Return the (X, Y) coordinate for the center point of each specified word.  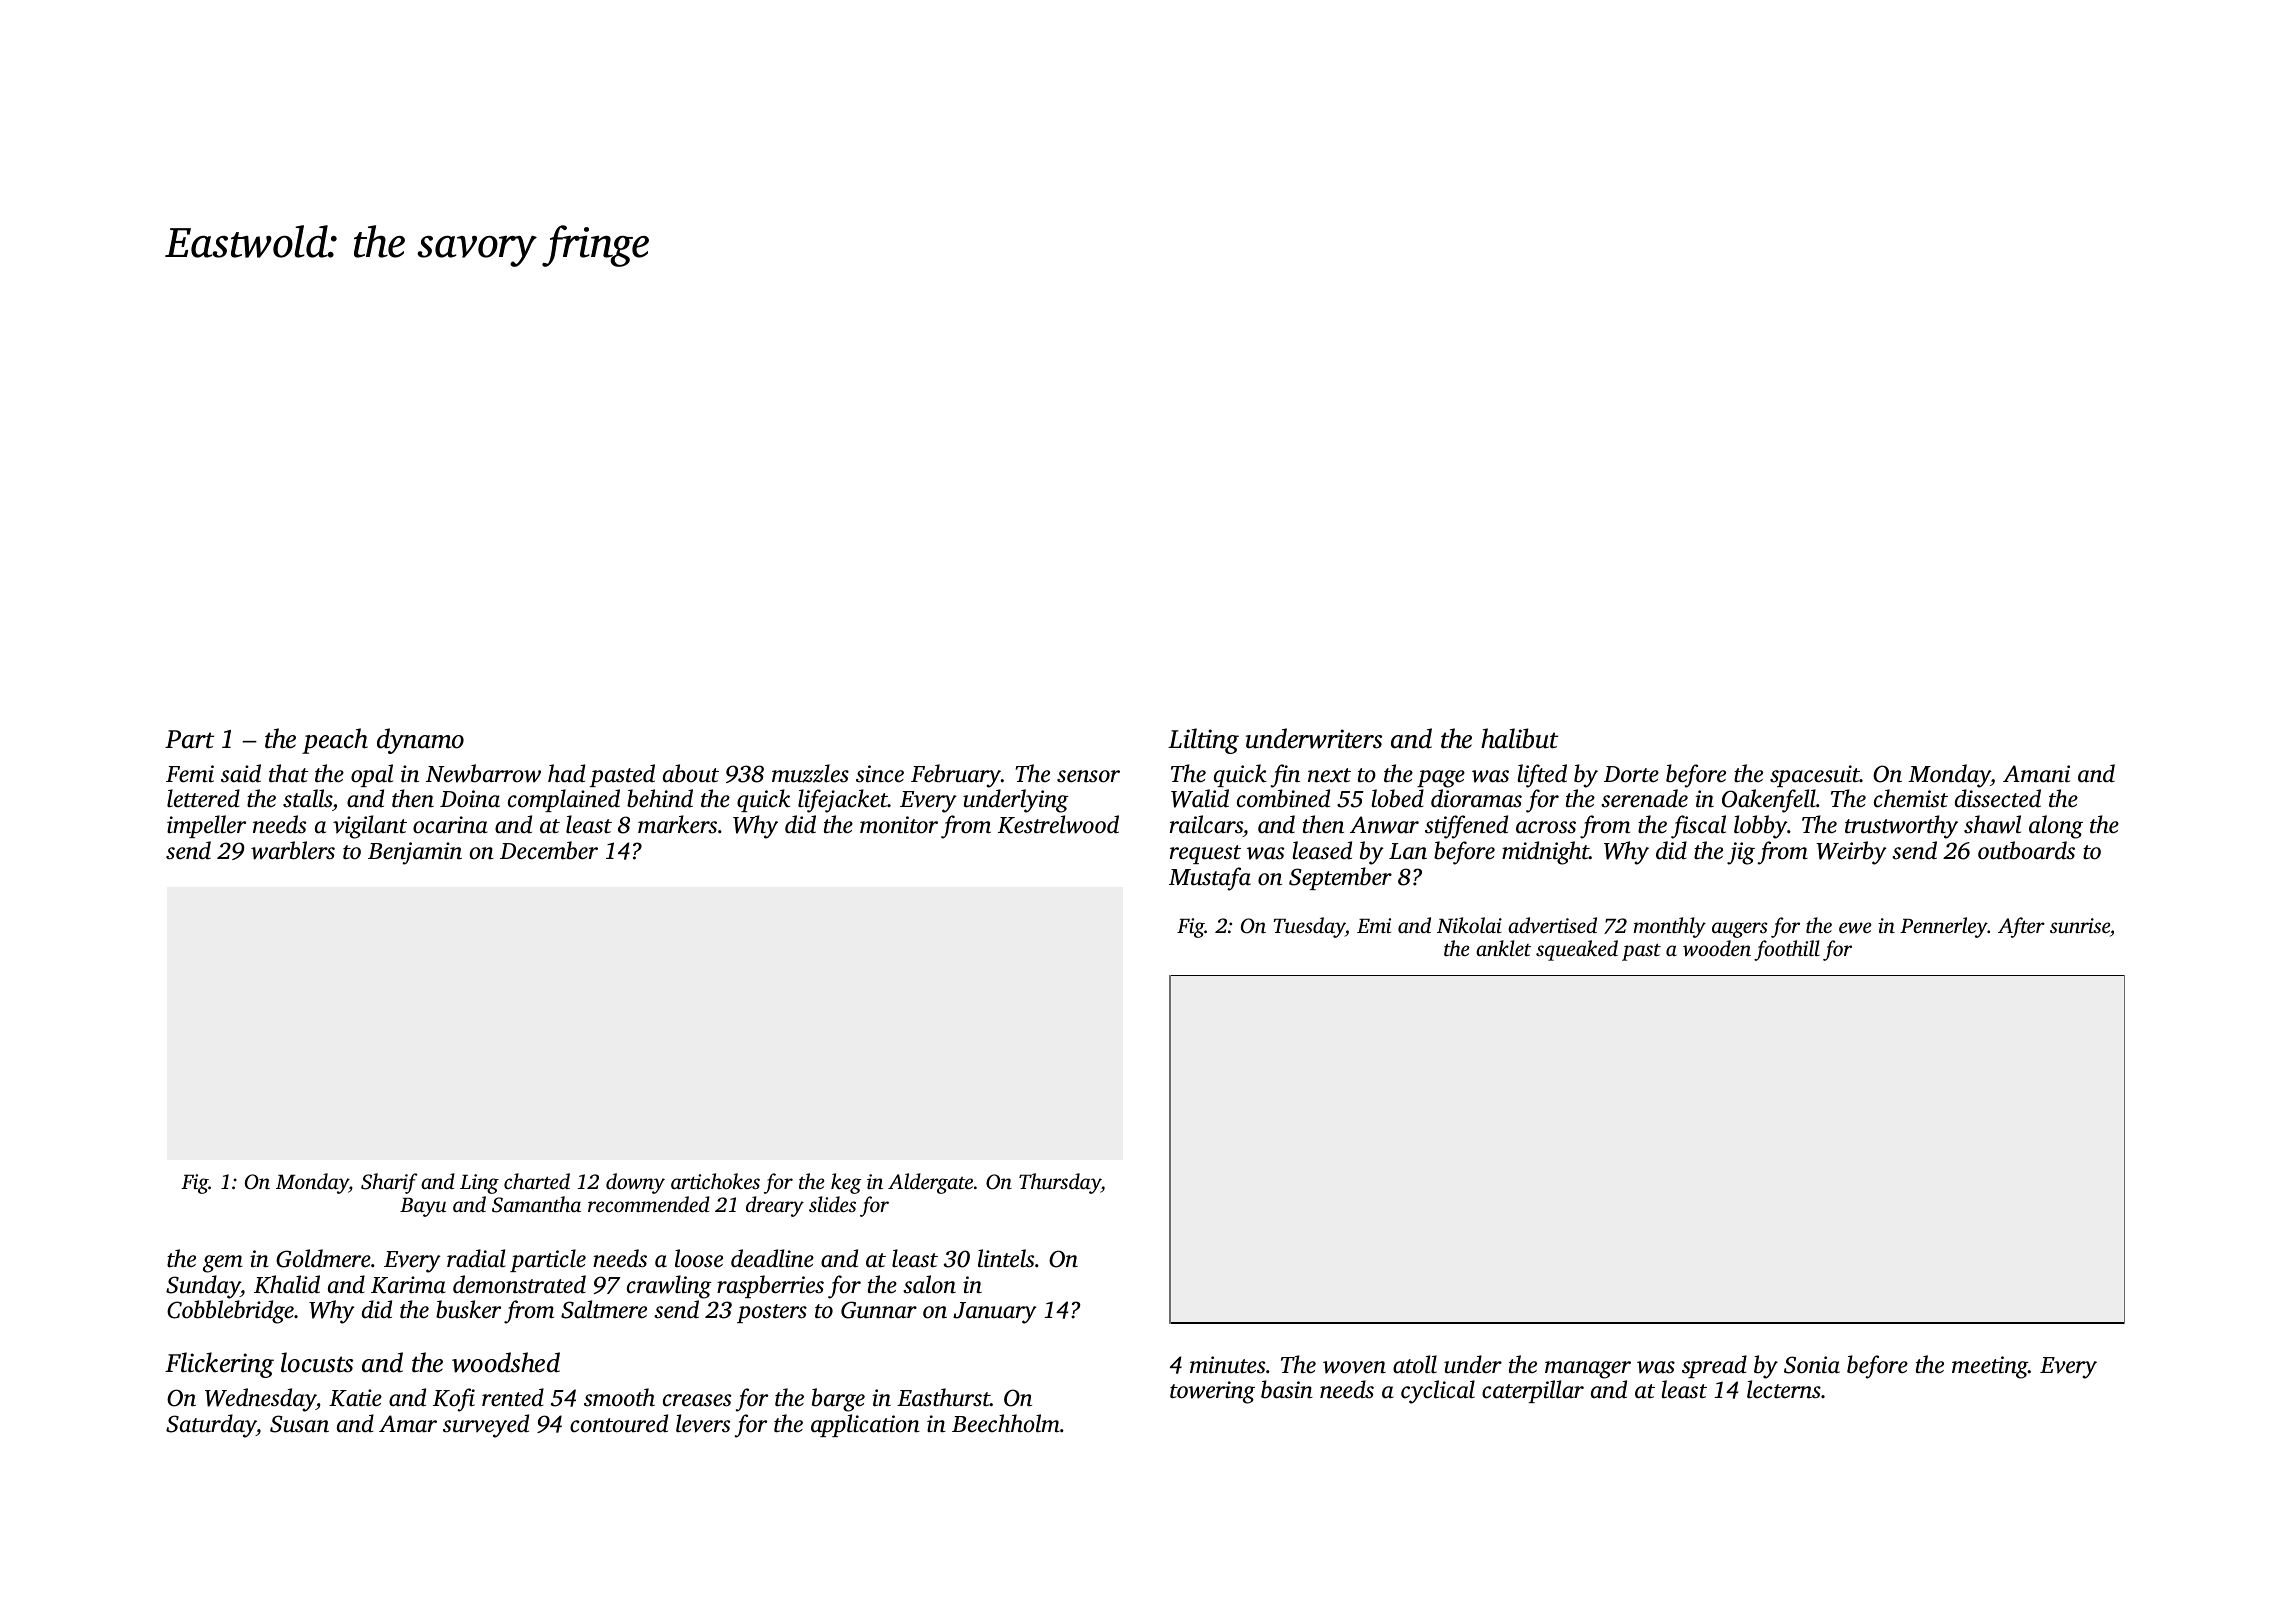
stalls (307, 798)
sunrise (2080, 925)
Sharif (389, 1183)
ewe (1855, 928)
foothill (1787, 950)
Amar (408, 1423)
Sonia (1812, 1365)
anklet (1503, 948)
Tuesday (1309, 927)
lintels (1006, 1258)
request (1205, 854)
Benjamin (415, 853)
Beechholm (1006, 1423)
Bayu (423, 1207)
